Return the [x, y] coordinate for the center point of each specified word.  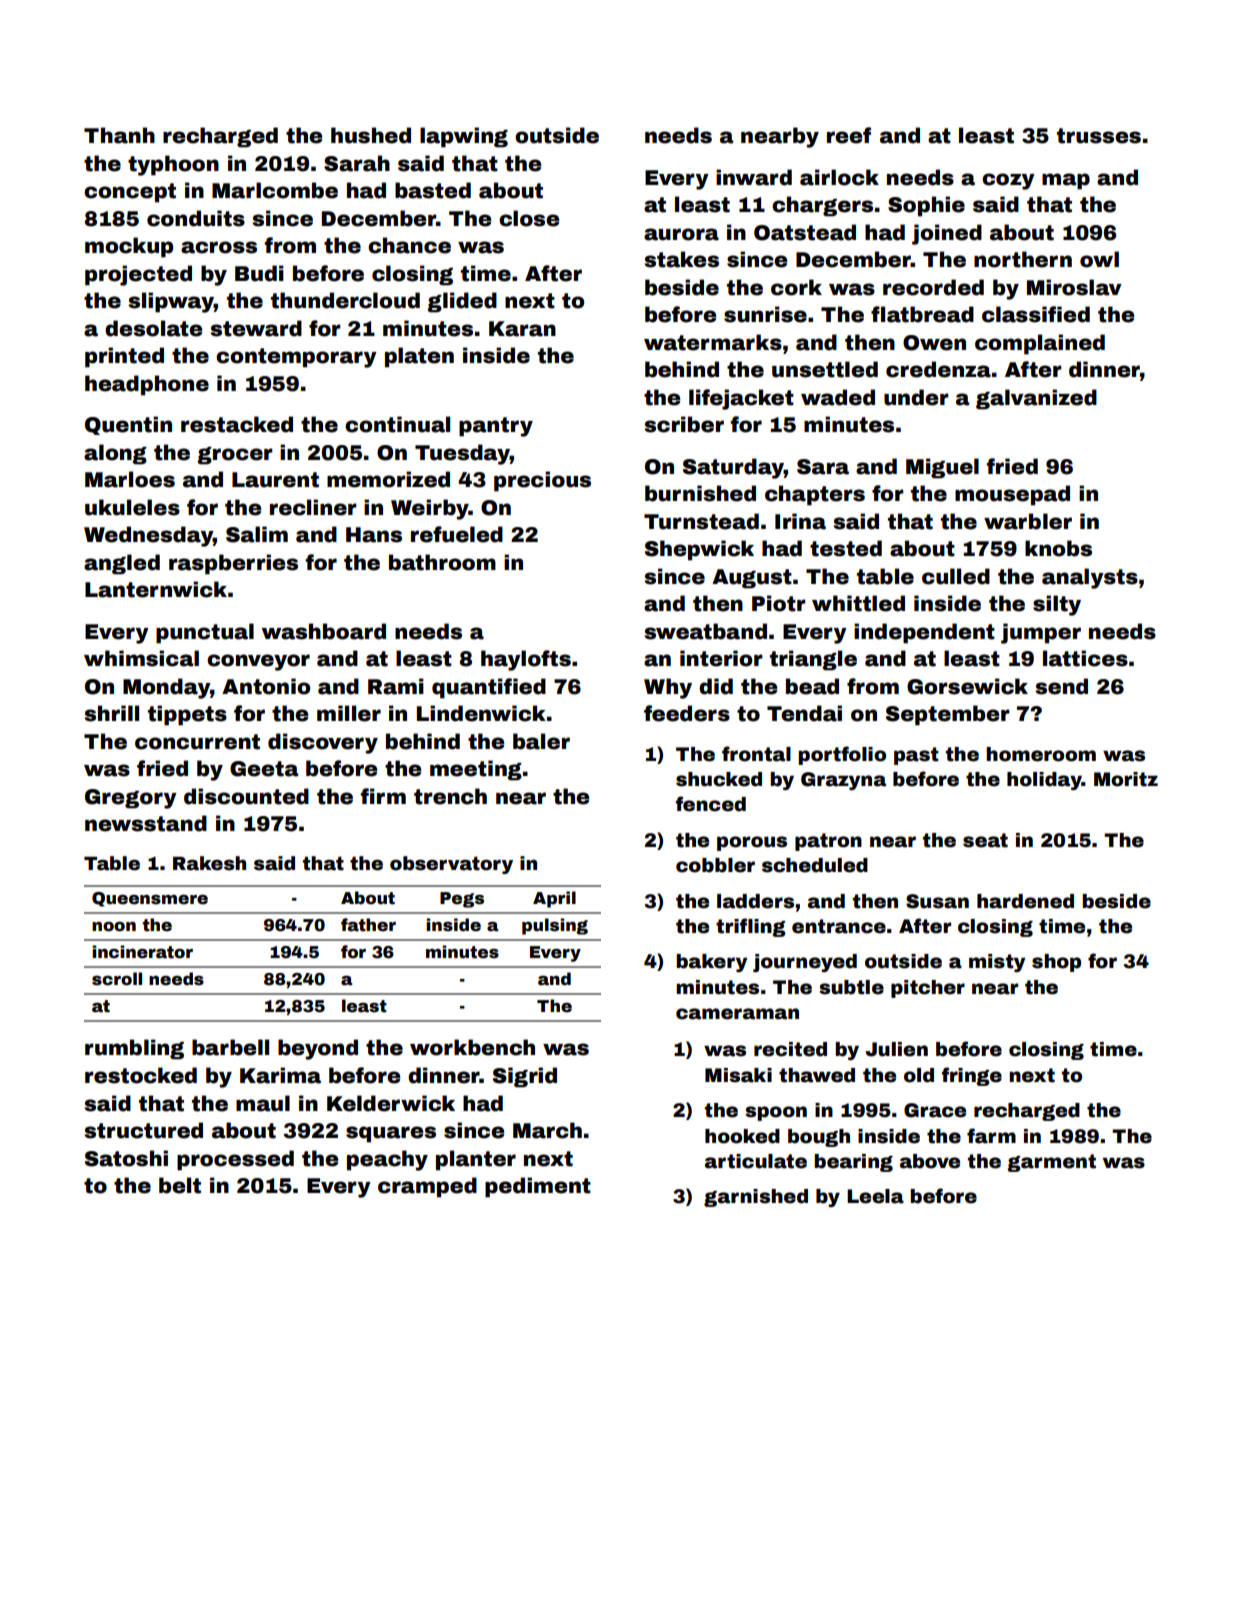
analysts [1090, 578]
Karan [522, 329]
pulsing [555, 926]
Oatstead [805, 232]
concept [130, 193]
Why [668, 688]
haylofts [526, 660]
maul [263, 1103]
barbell [230, 1047]
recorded [933, 287]
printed [124, 357]
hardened [1025, 901]
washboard [324, 631]
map [1066, 181]
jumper [1041, 633]
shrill [112, 713]
